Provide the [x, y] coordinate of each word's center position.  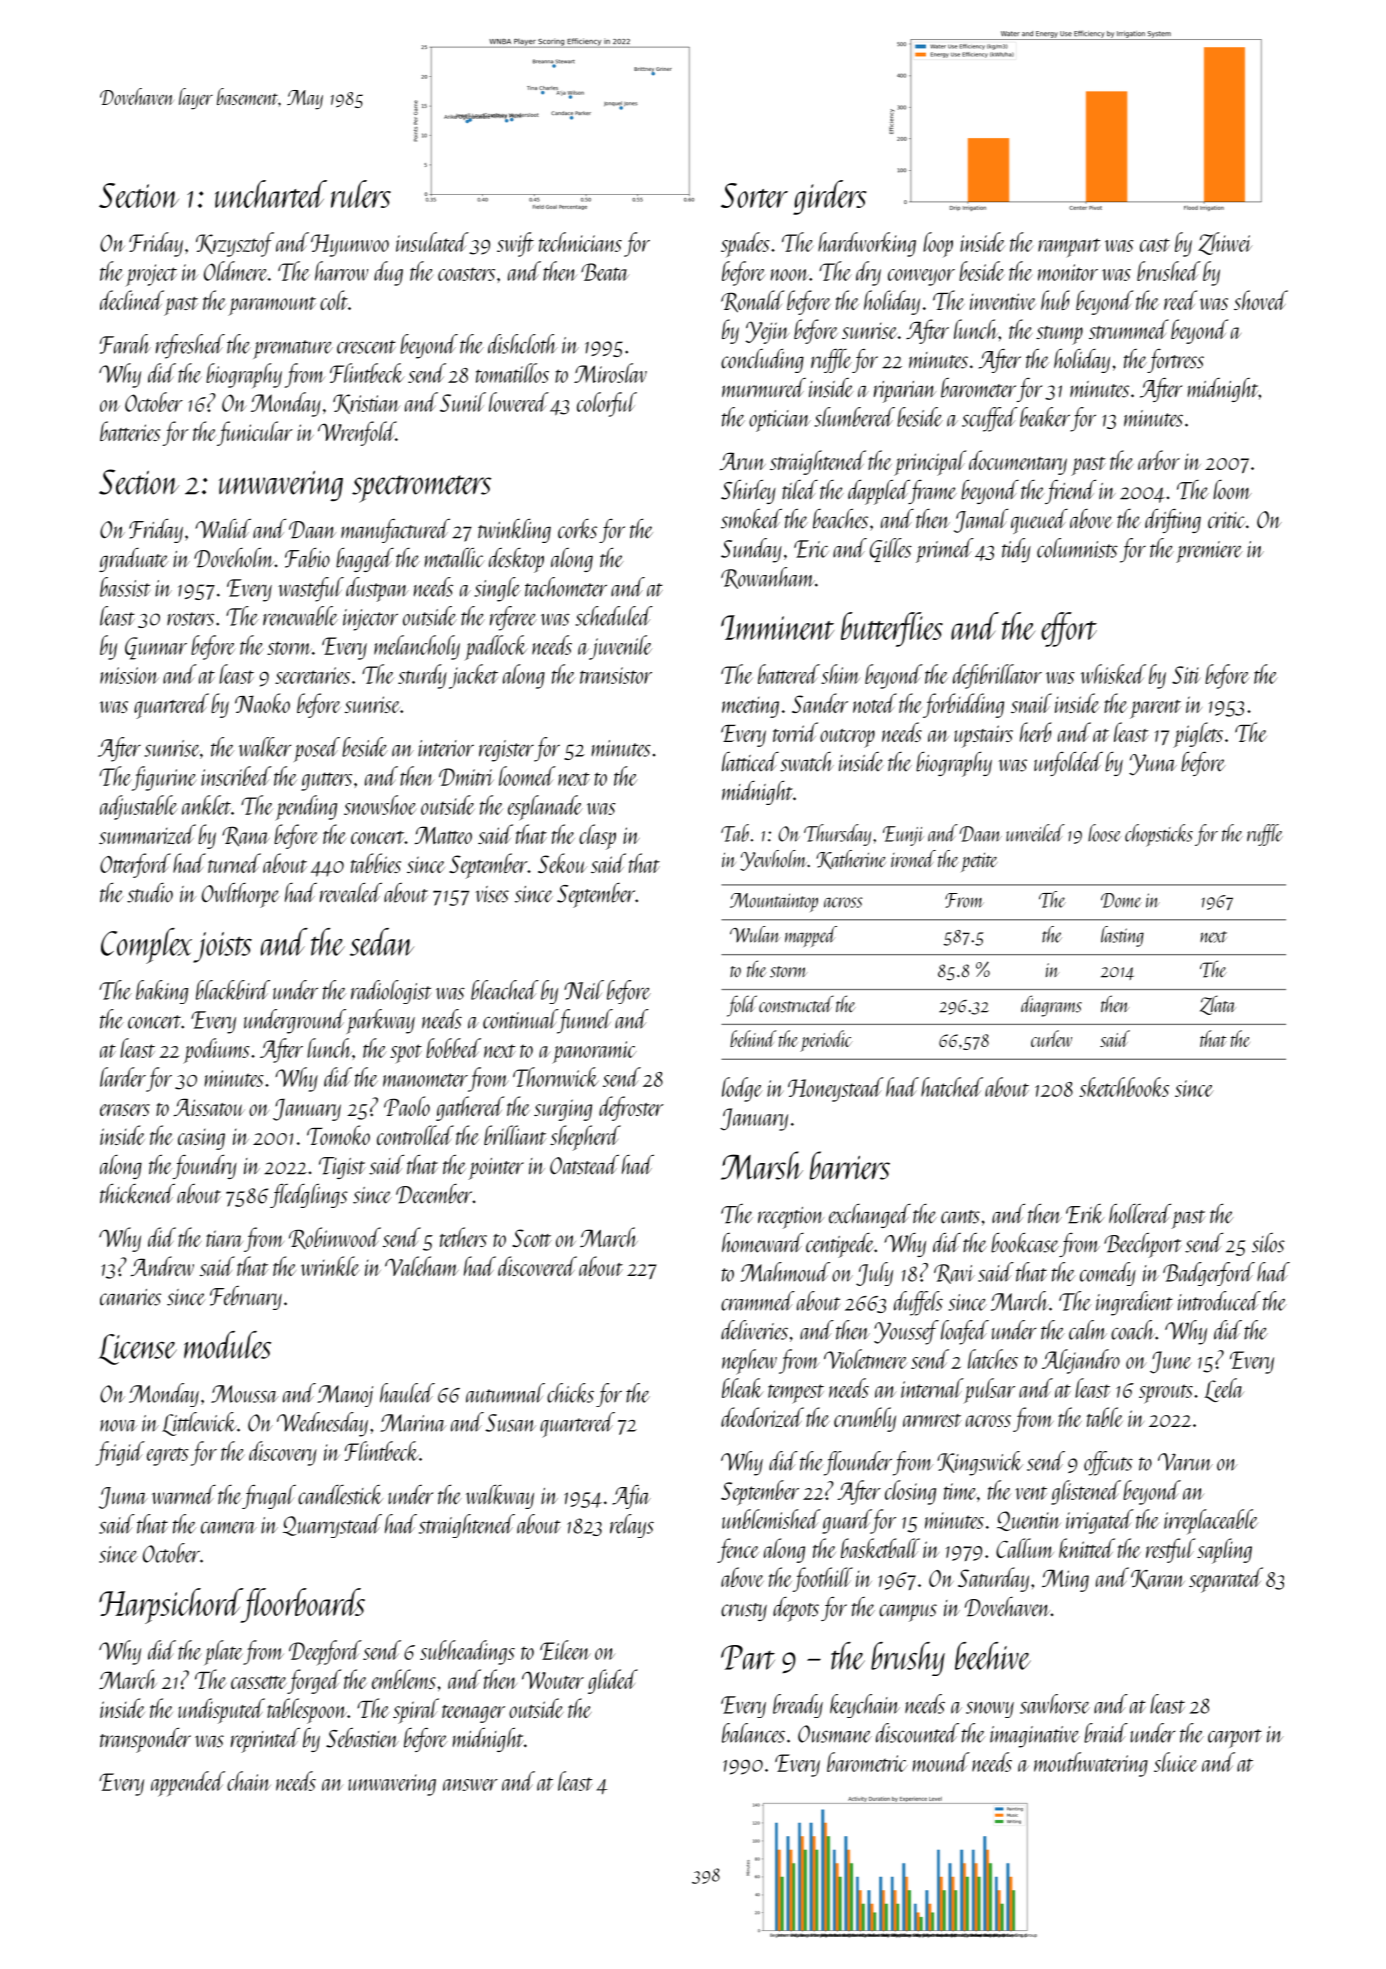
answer [470, 1785]
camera [229, 1527]
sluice [1176, 1762]
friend [1070, 492]
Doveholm [234, 558]
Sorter [754, 195]
